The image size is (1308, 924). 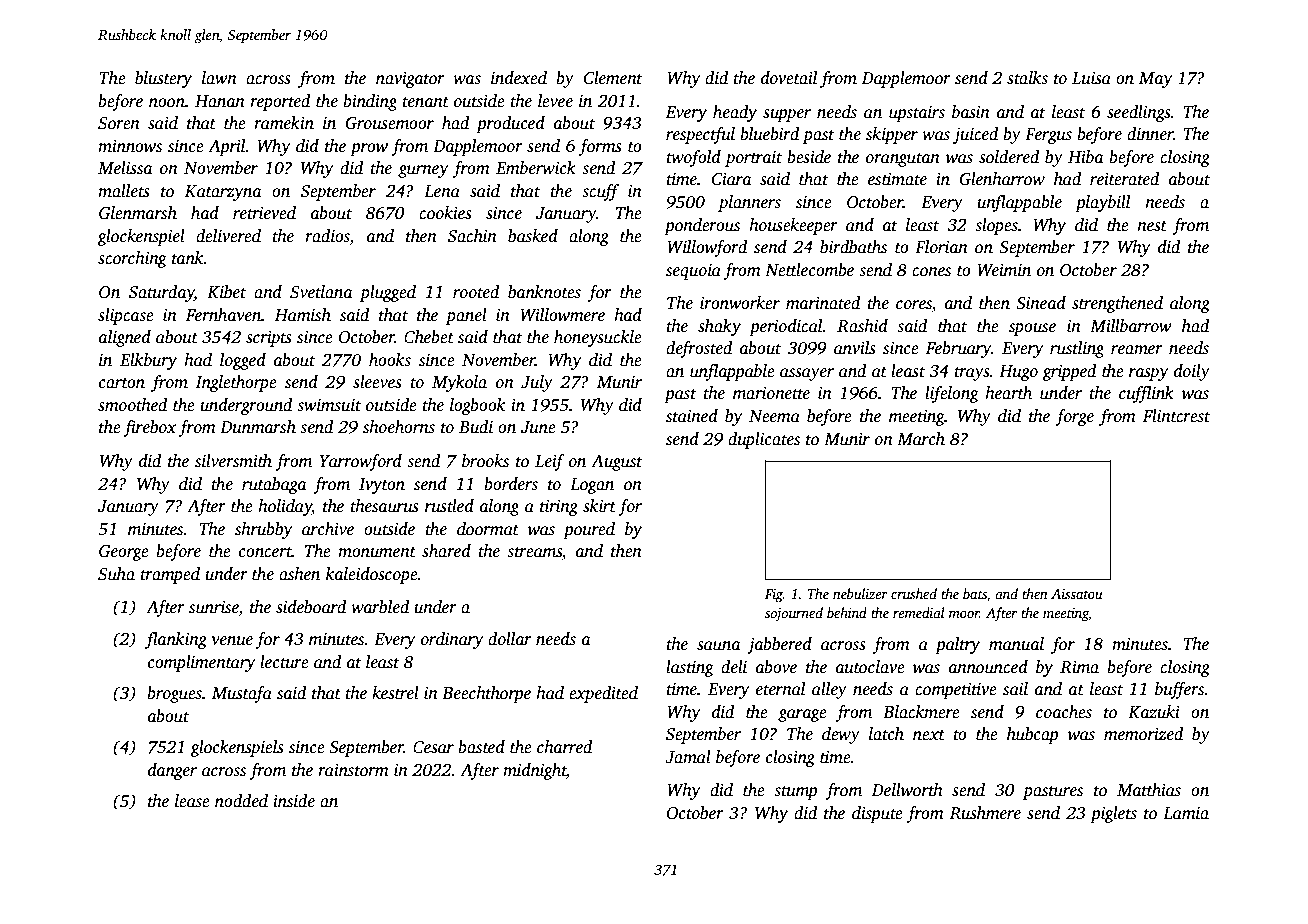 I want to click on manual, so click(x=1016, y=644).
